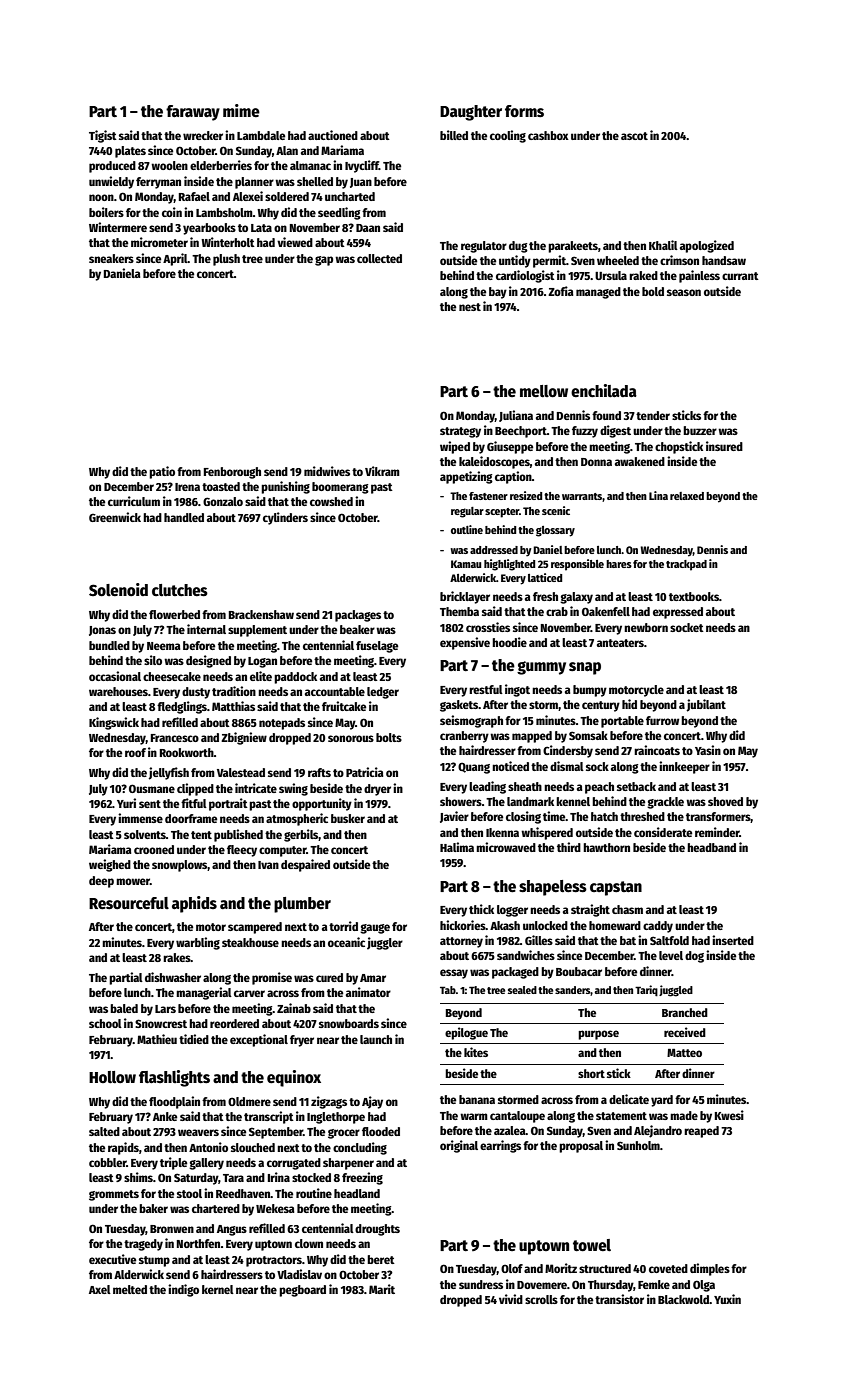  I want to click on fruitcake, so click(344, 706).
